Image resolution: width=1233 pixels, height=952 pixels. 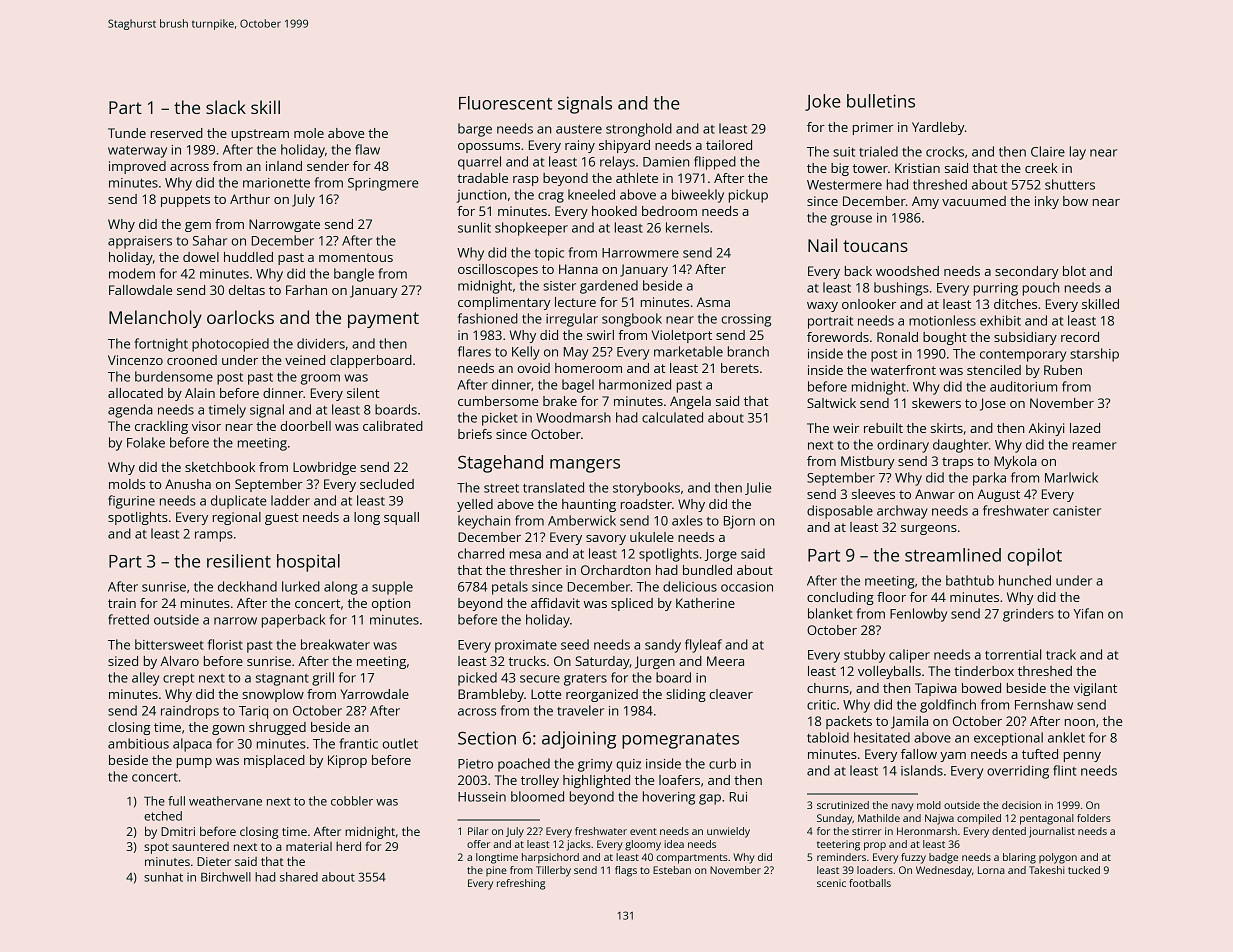 What do you see at coordinates (1028, 615) in the screenshot?
I see `grinders` at bounding box center [1028, 615].
